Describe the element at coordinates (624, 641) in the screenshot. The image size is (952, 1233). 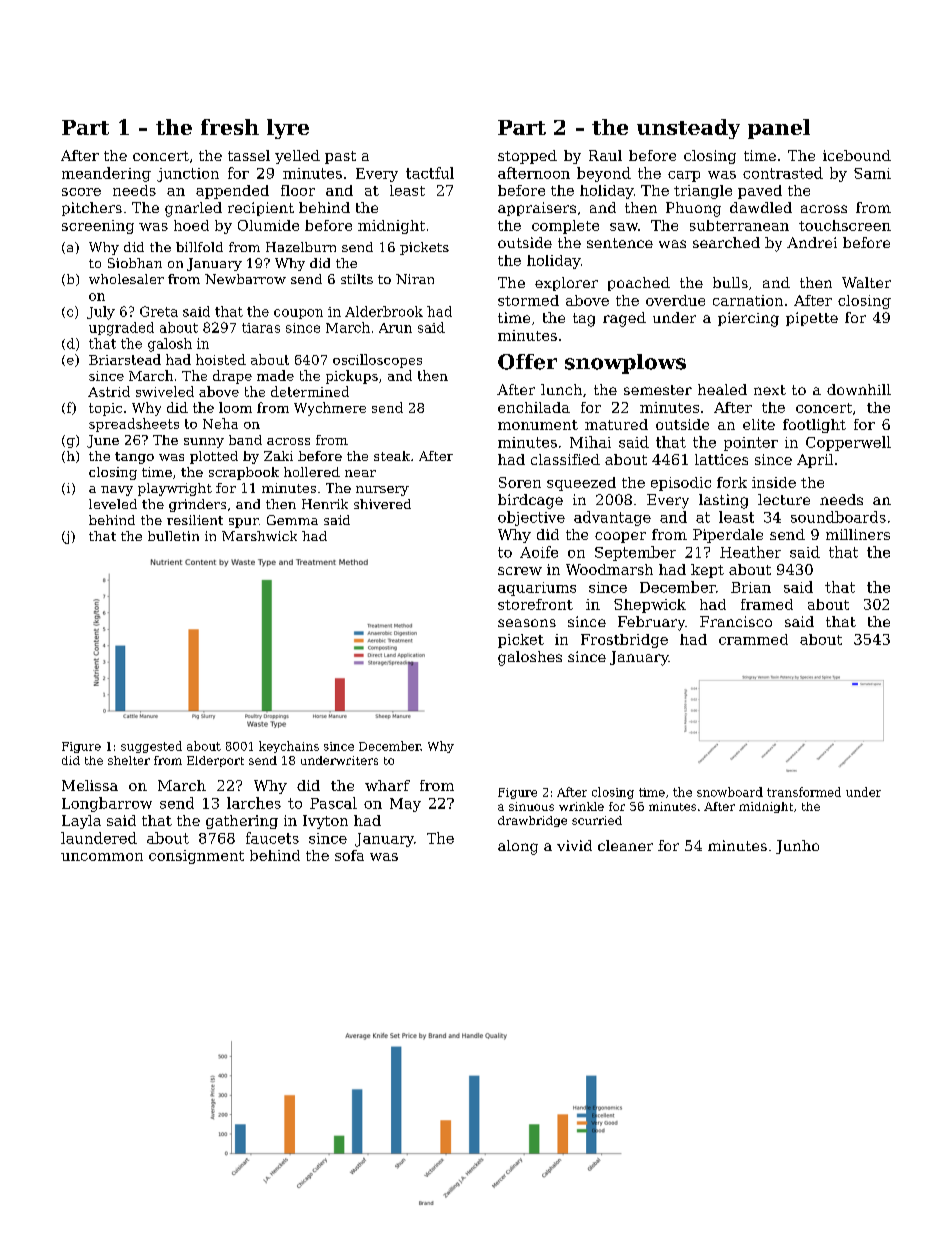
I see `Frostbridge` at that location.
